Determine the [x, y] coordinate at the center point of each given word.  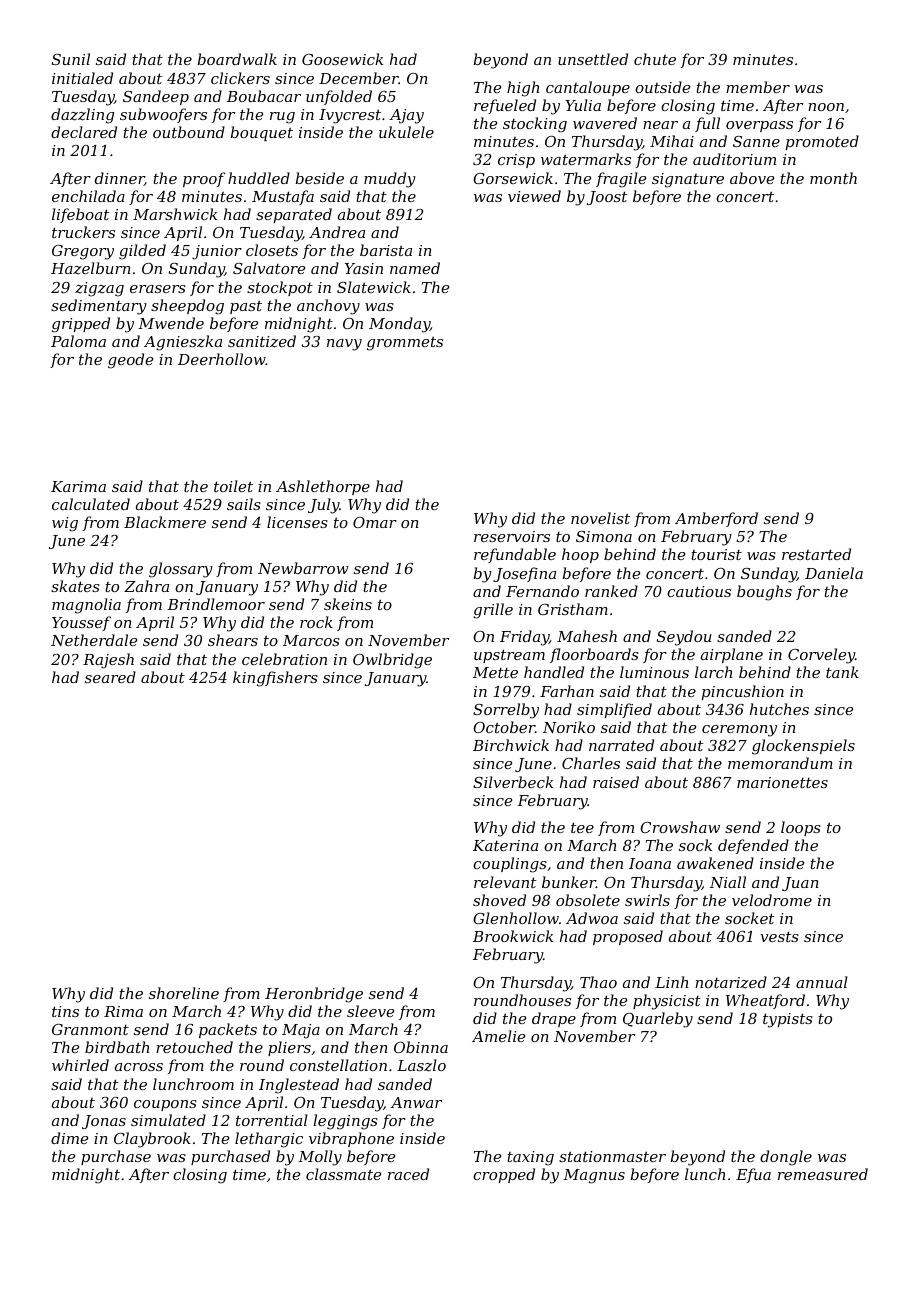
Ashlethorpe [323, 487]
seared [110, 677]
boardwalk [237, 59]
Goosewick [342, 59]
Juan [800, 884]
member [758, 87]
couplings [510, 865]
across [139, 1067]
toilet [233, 486]
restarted [816, 554]
